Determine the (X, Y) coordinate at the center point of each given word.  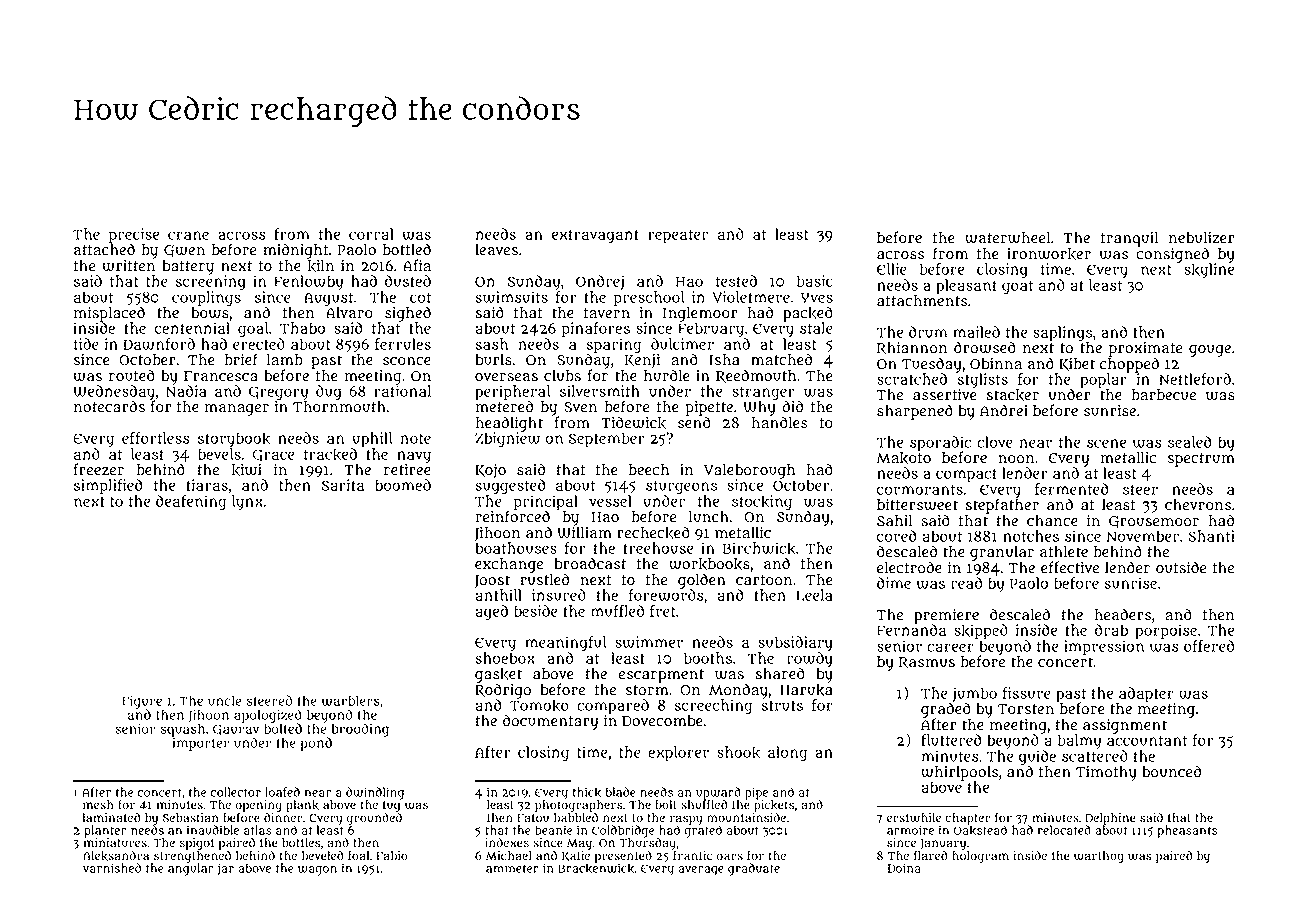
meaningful (565, 644)
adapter (1146, 694)
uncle (224, 700)
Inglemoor (700, 314)
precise (134, 235)
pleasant (966, 287)
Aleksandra (116, 855)
